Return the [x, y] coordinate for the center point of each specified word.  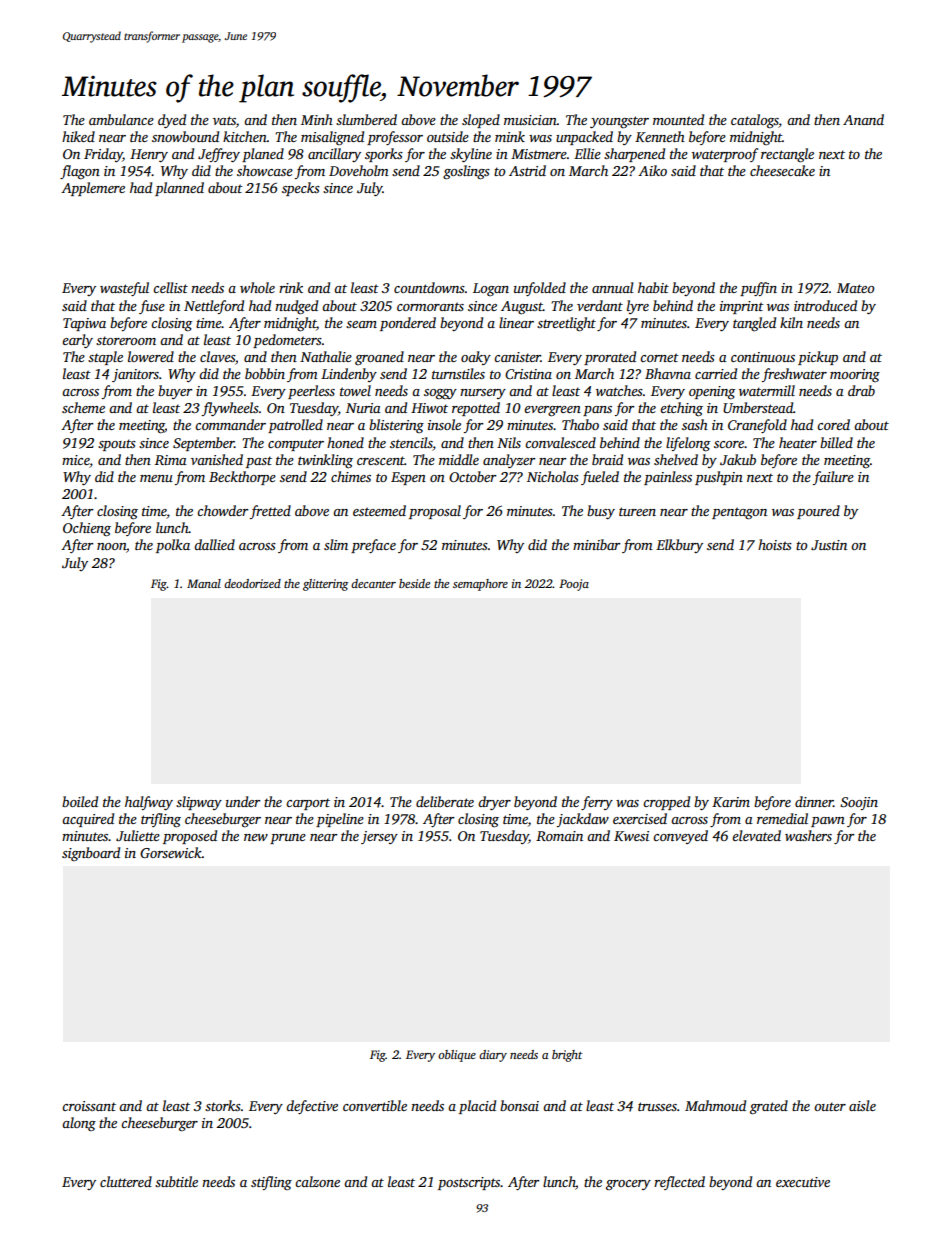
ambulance [121, 119]
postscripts [469, 1183]
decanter [373, 583]
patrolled [295, 426]
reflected [679, 1183]
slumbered [366, 119]
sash [695, 424]
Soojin [859, 803]
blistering [396, 426]
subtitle [176, 1181]
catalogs [755, 121]
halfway [149, 803]
